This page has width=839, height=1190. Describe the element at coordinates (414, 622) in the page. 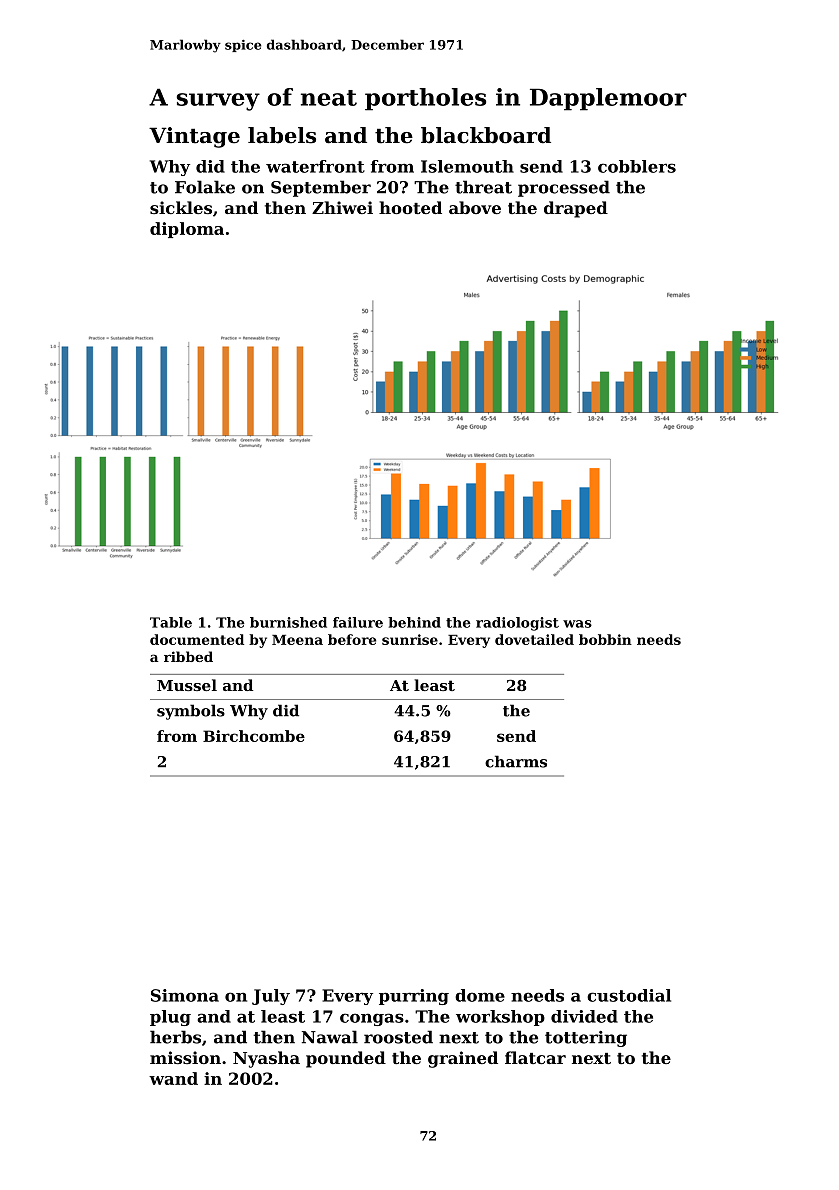

I see `behind` at that location.
